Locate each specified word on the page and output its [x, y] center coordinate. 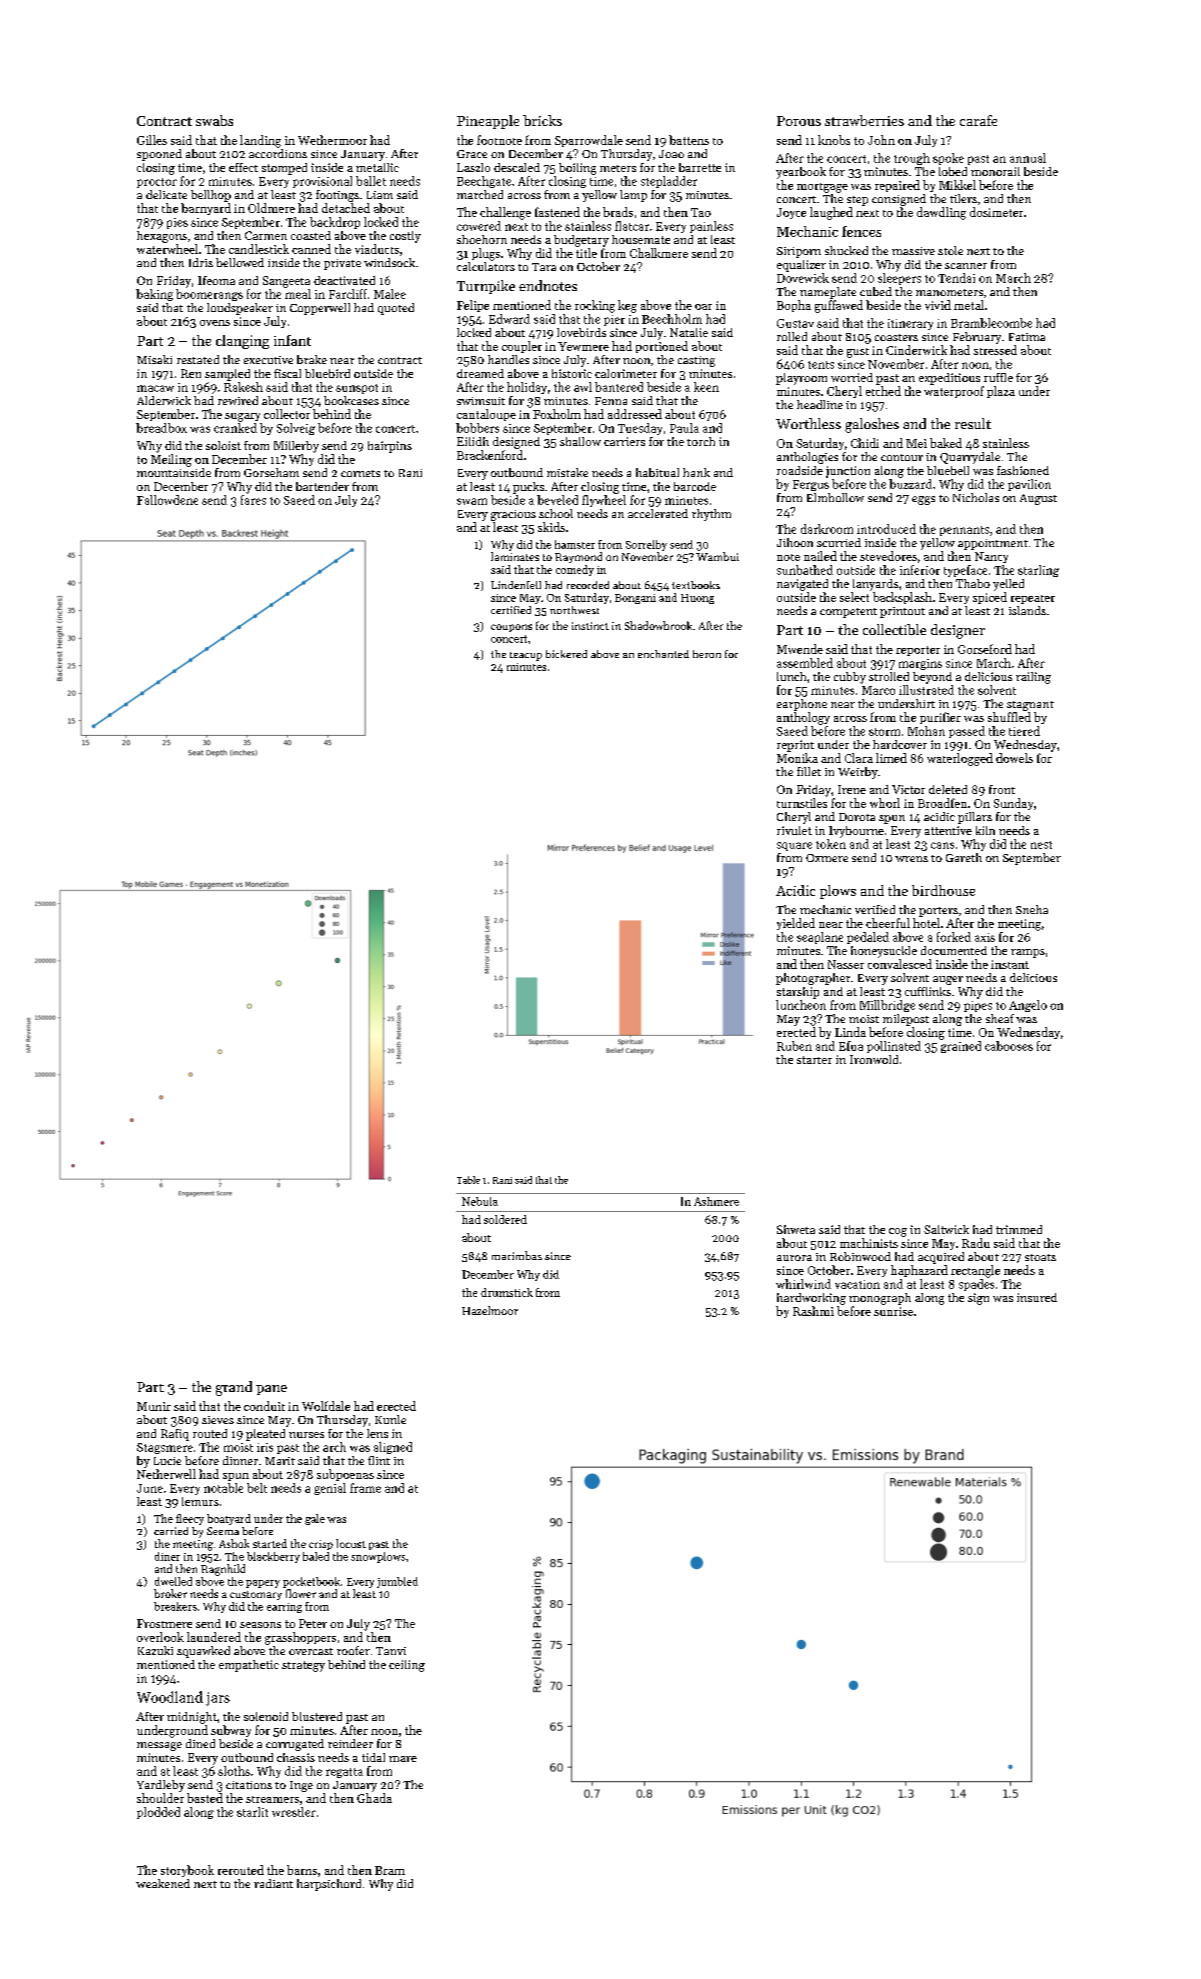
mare [403, 1759]
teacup [526, 656]
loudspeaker [240, 309]
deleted [948, 789]
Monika [797, 758]
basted [205, 1798]
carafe [978, 120]
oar [703, 307]
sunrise [893, 1311]
